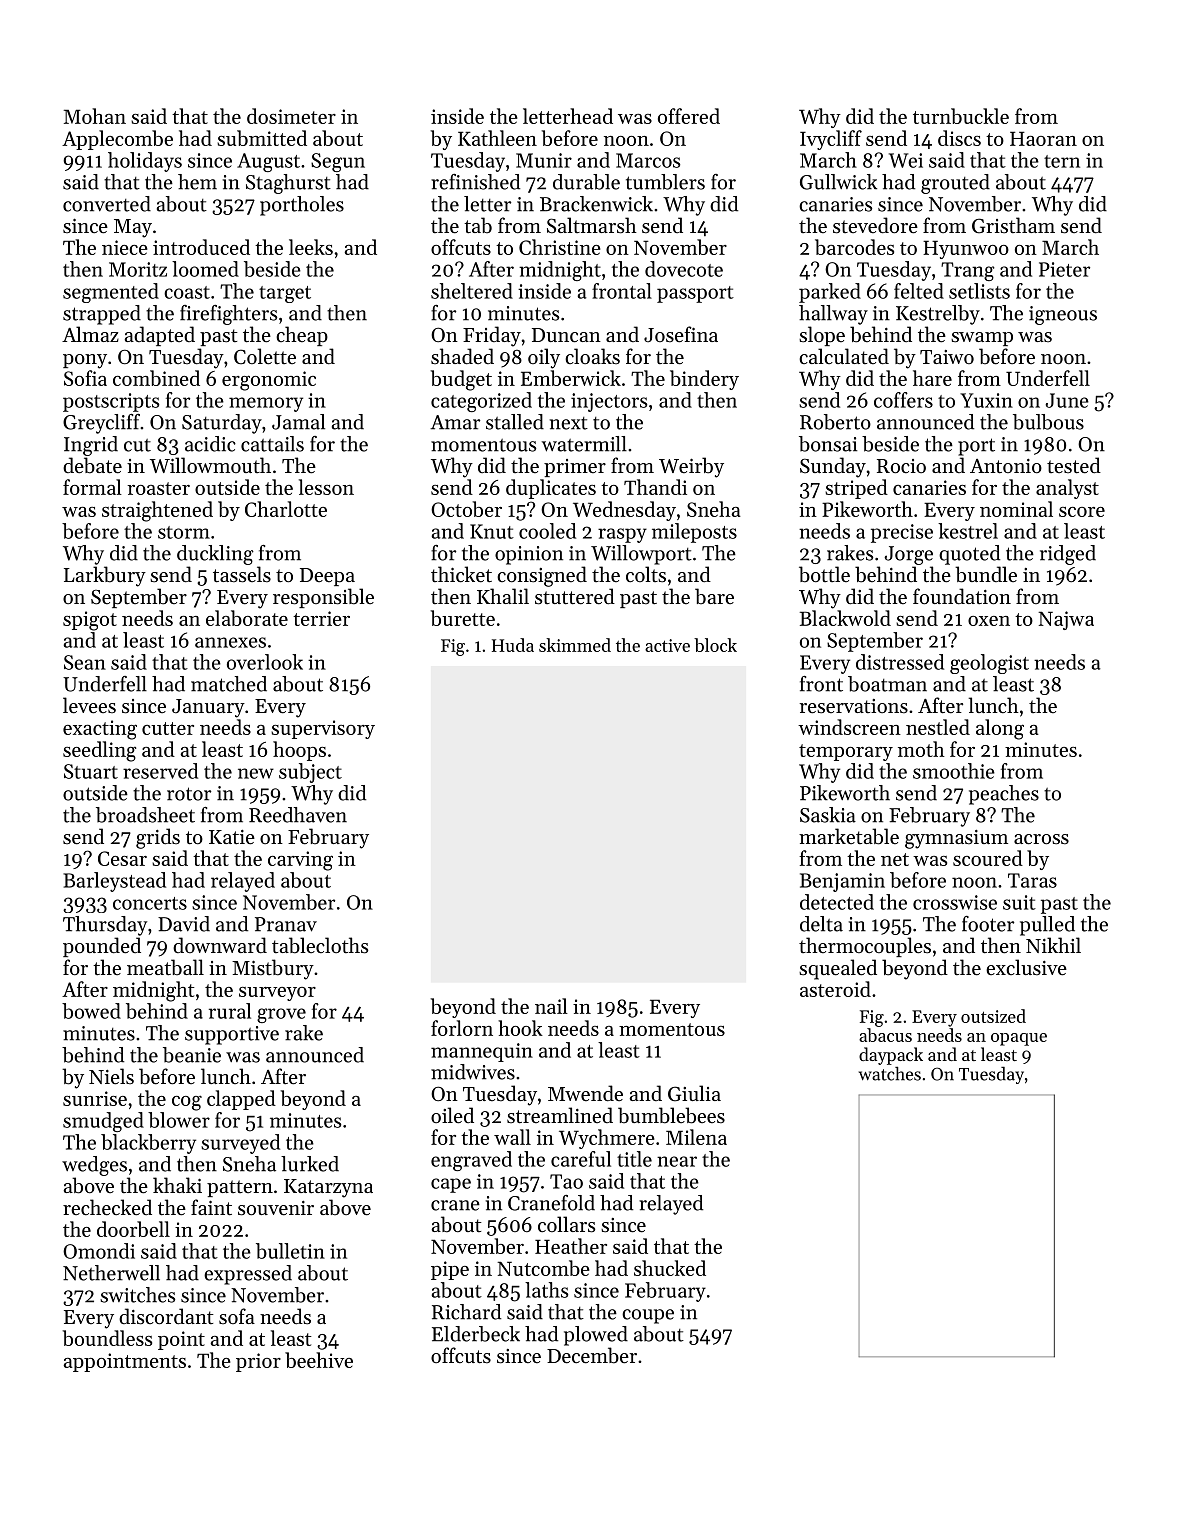 The image size is (1177, 1524). Describe the element at coordinates (989, 664) in the page. I see `geologist` at that location.
